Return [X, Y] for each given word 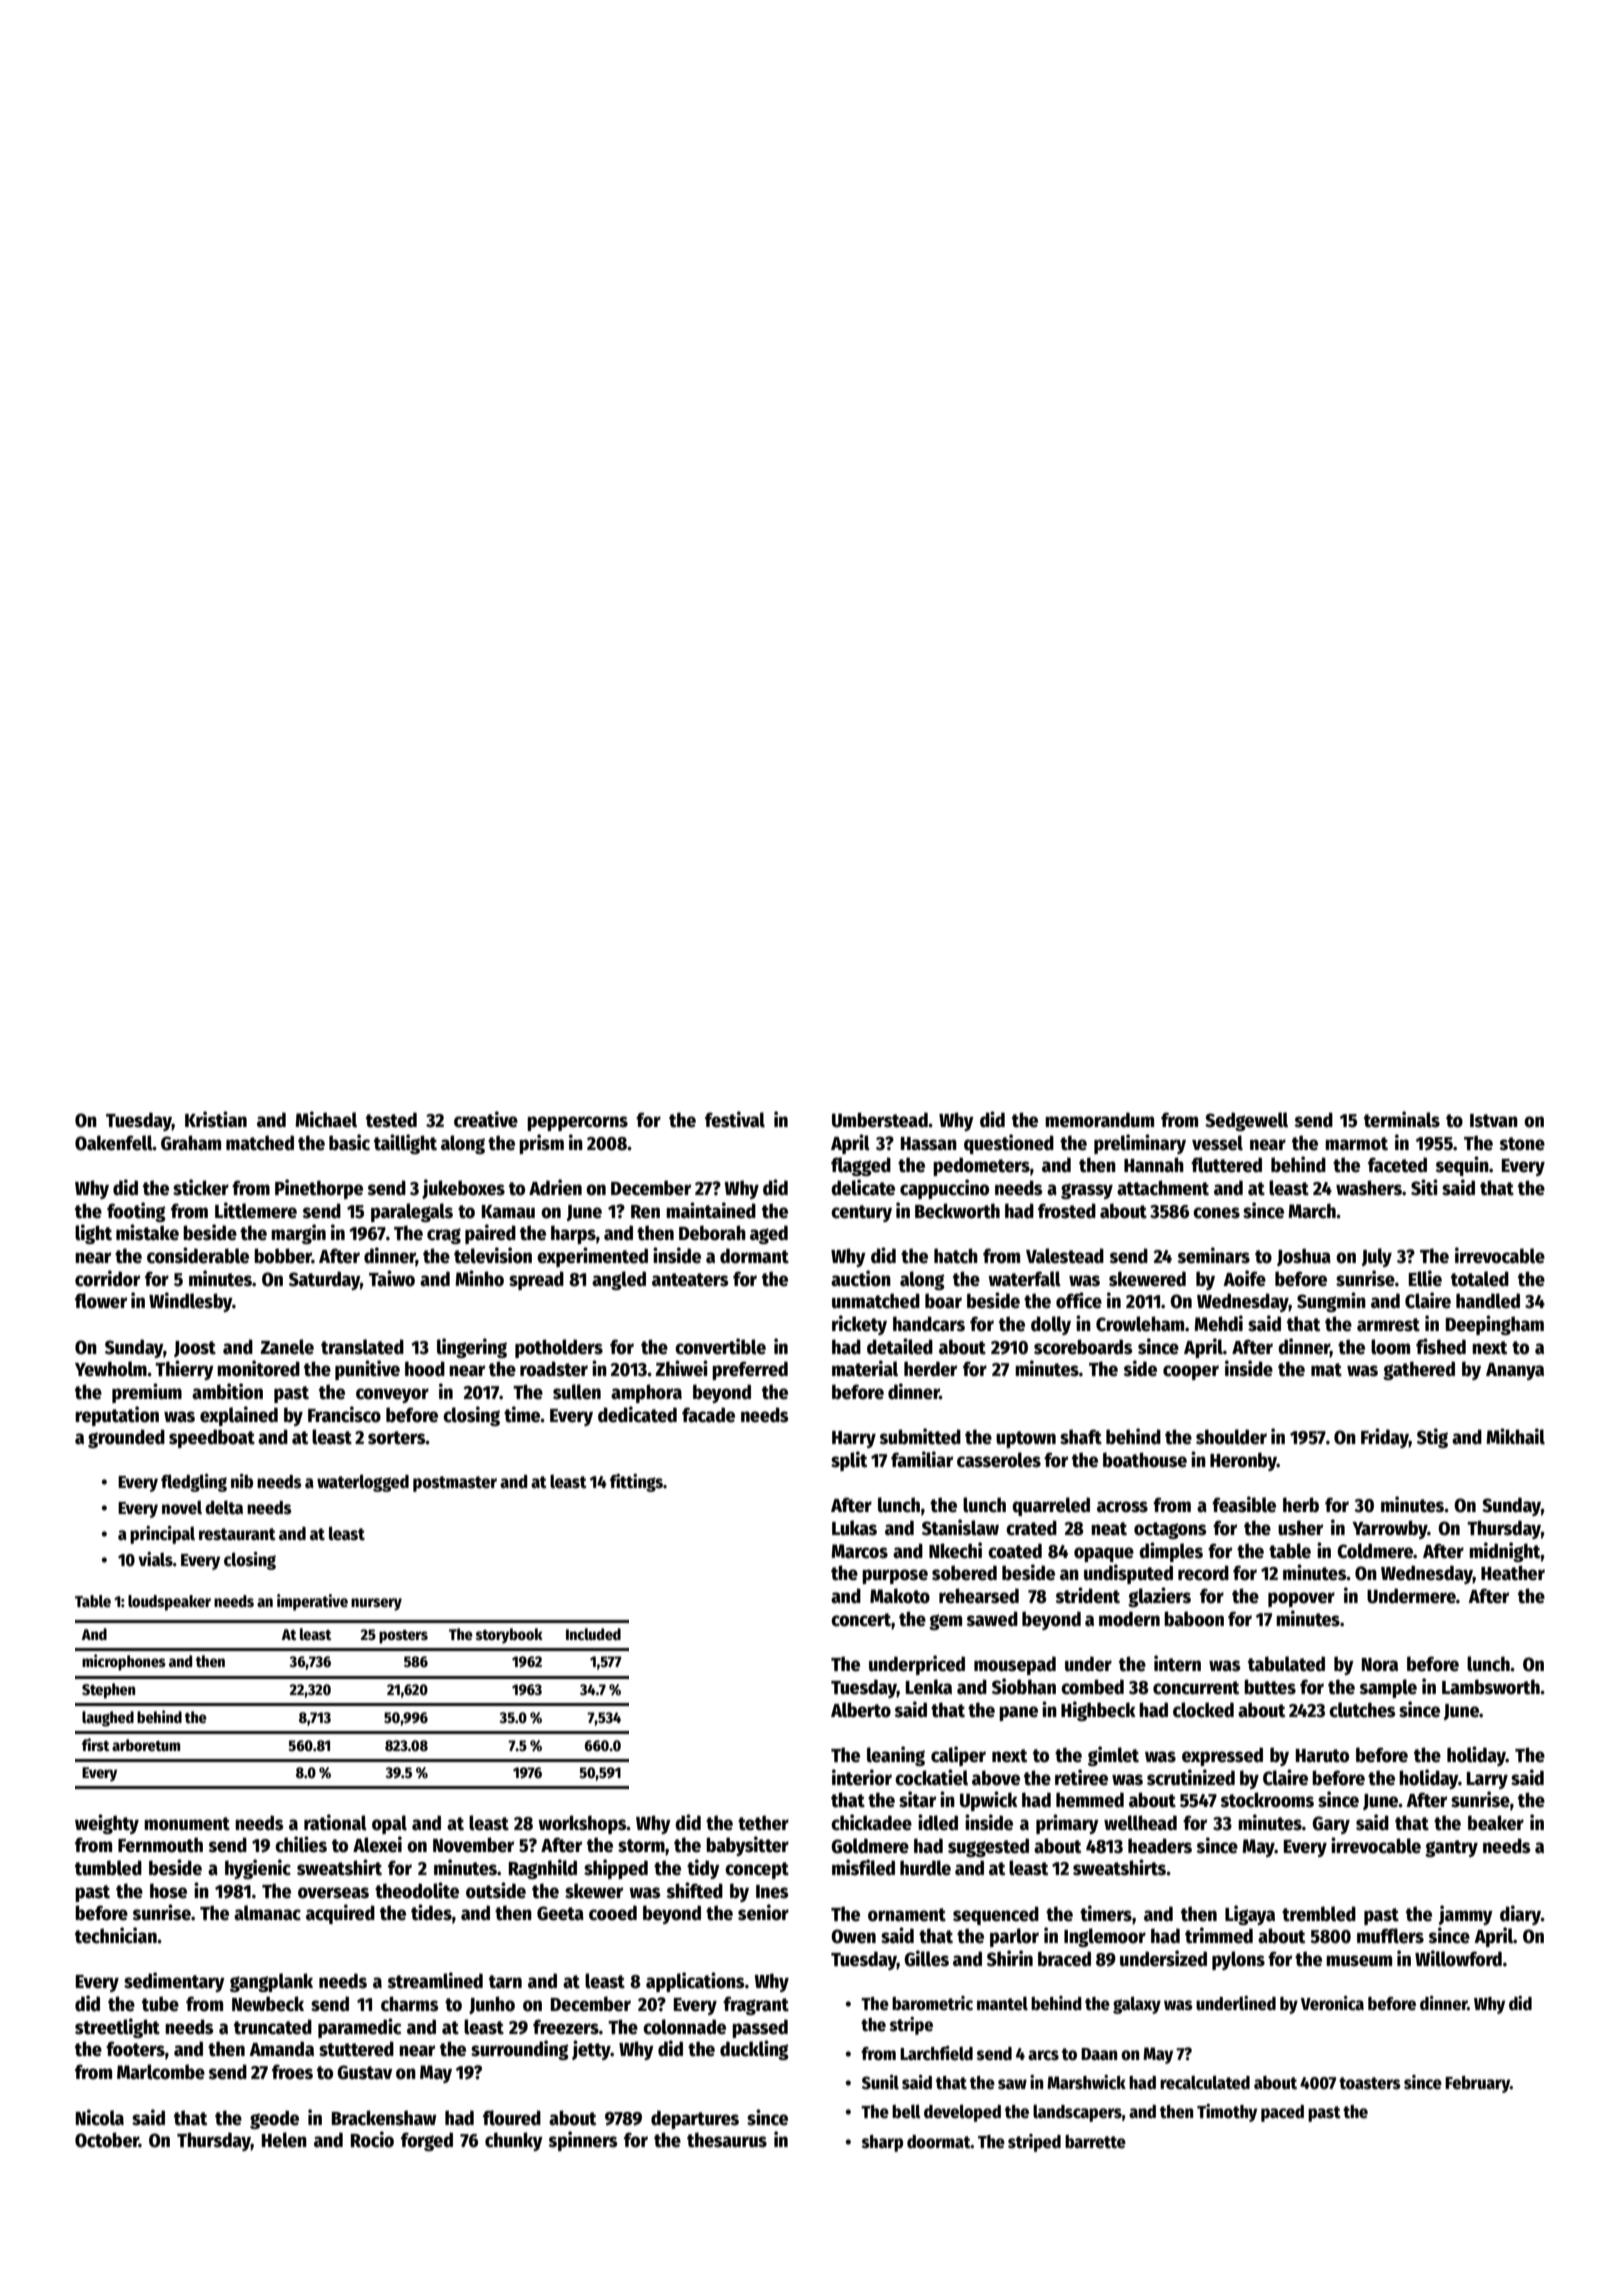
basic [349, 1142]
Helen [284, 2140]
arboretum [146, 1745]
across [1122, 1507]
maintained [711, 1210]
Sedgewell [1246, 1121]
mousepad [1015, 1665]
